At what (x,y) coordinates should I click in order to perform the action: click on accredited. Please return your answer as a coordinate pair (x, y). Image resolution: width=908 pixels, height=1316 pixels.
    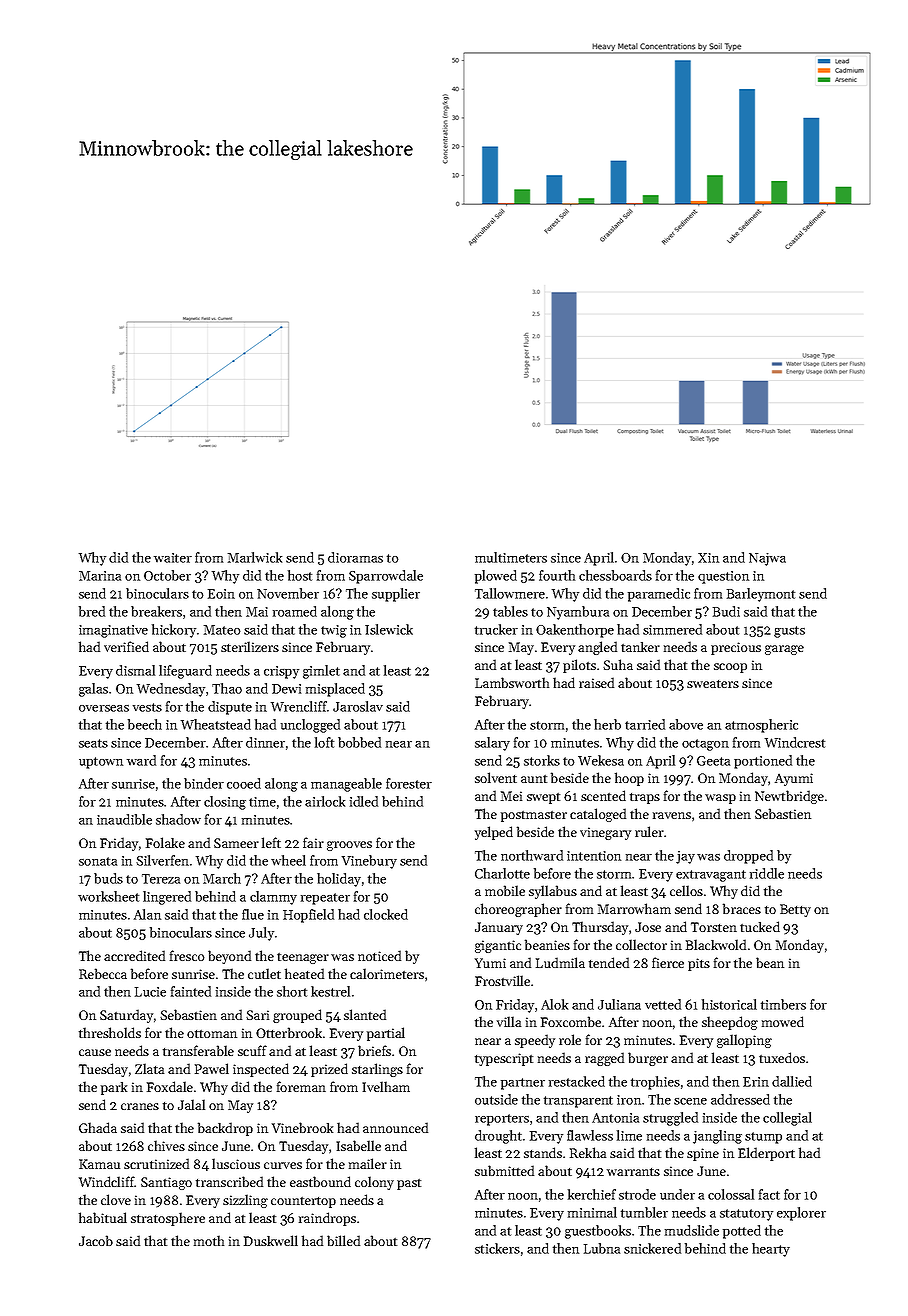
    Looking at the image, I should click on (134, 955).
